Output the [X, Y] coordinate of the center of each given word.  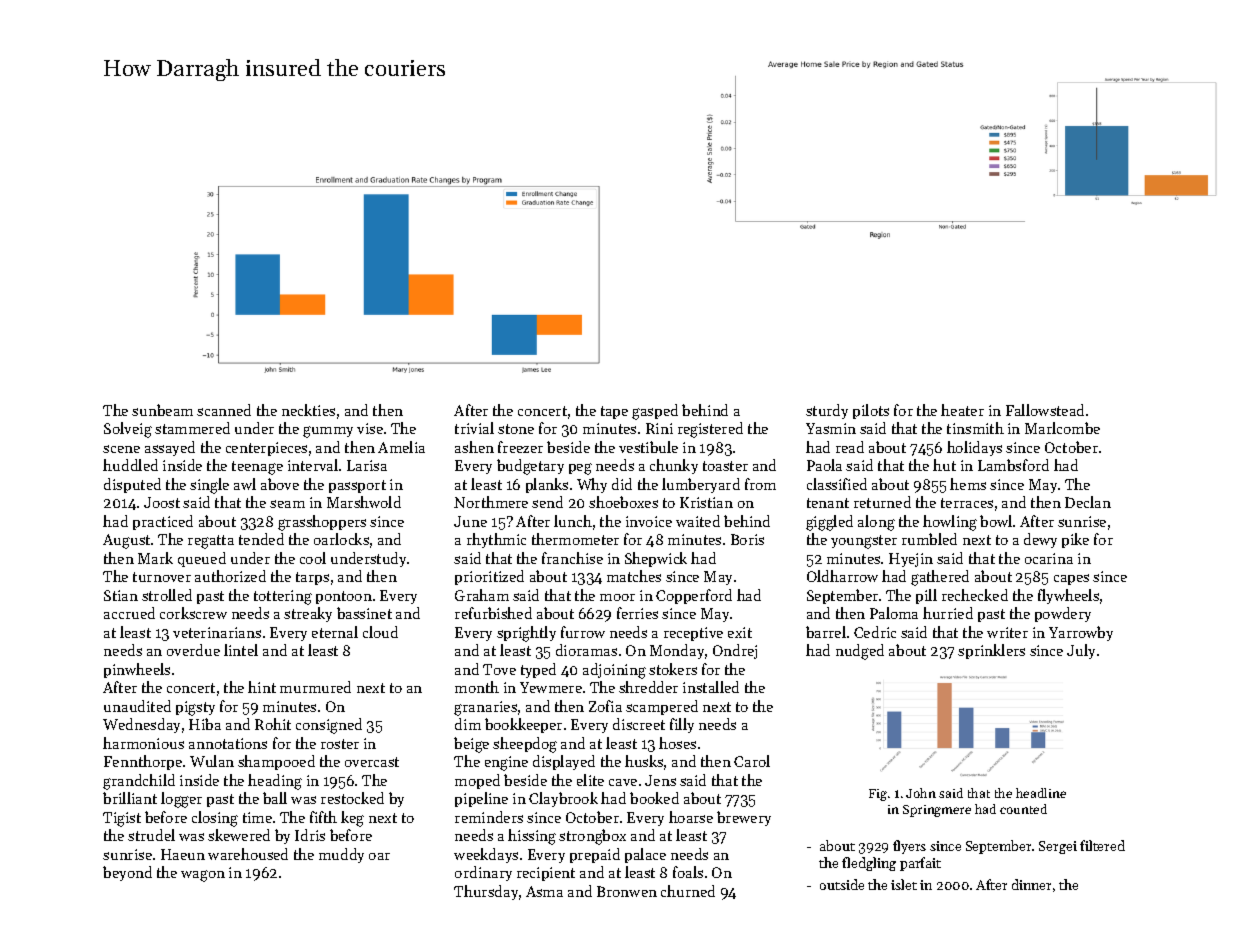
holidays [974, 448]
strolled [167, 595]
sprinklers [991, 651]
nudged [860, 652]
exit [740, 632]
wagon [203, 876]
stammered [192, 428]
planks [547, 485]
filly [682, 725]
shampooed [276, 762]
